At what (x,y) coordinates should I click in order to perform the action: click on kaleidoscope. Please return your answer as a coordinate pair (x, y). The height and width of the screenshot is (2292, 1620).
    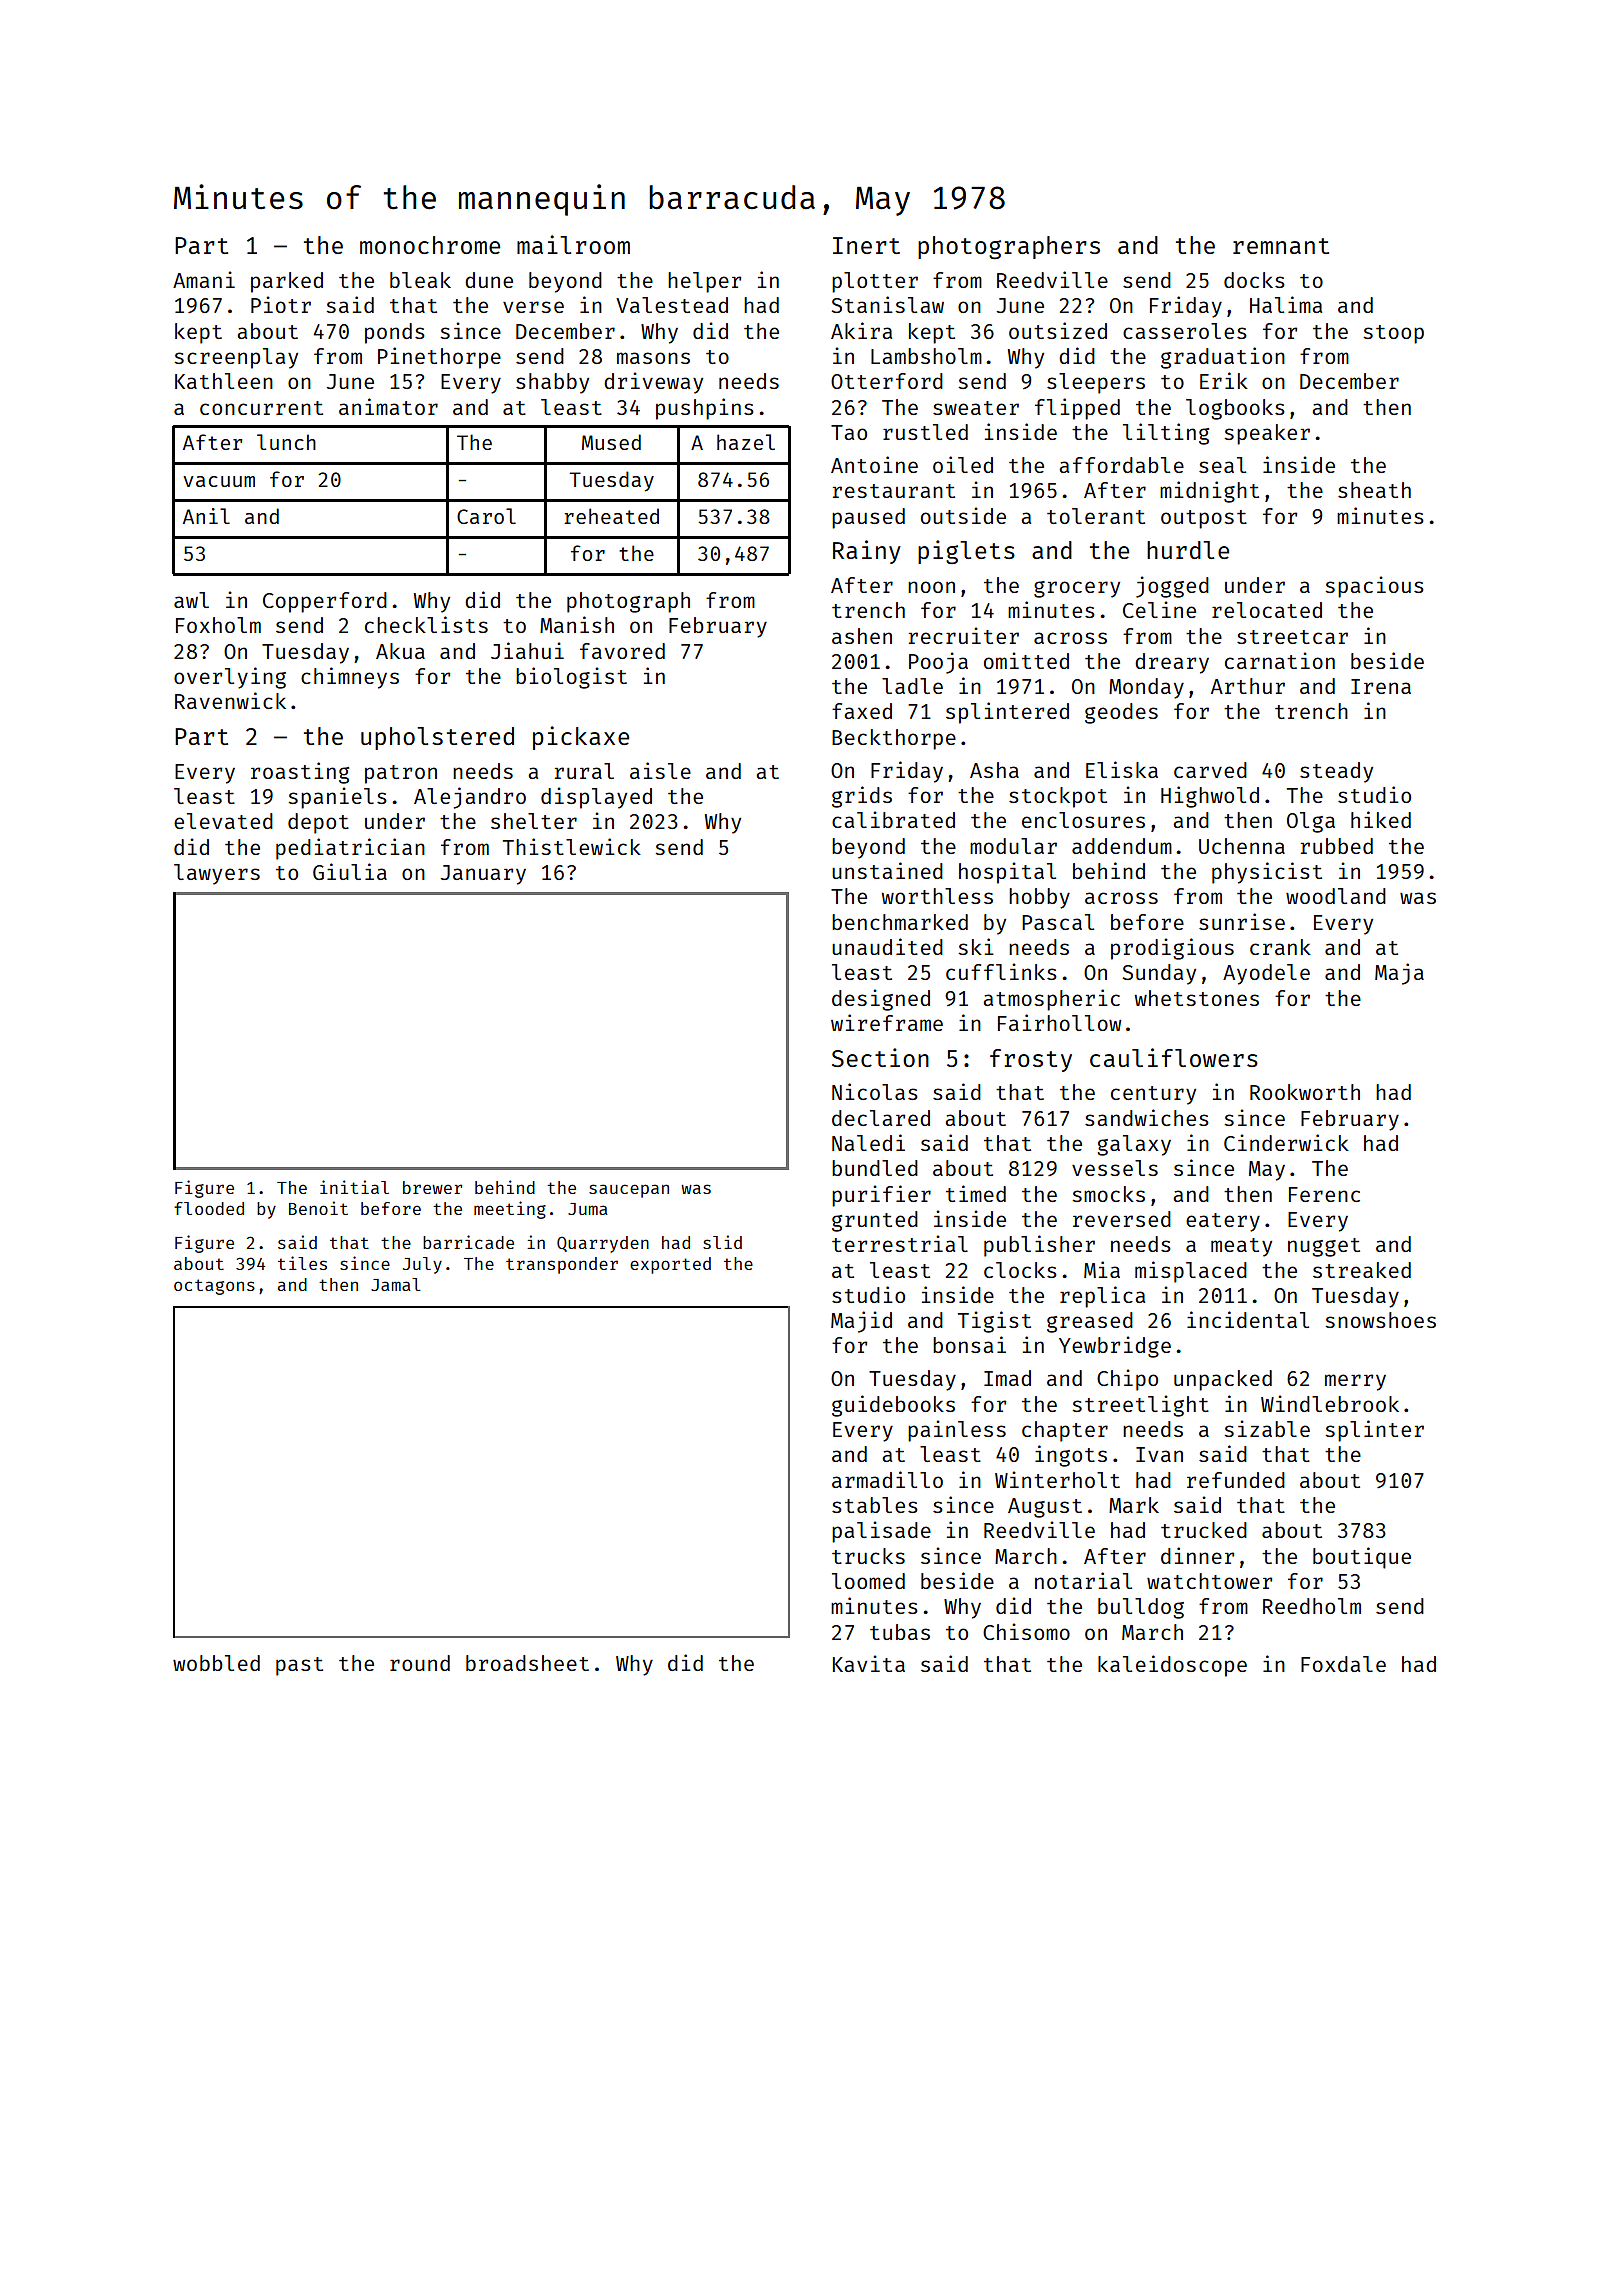
    Looking at the image, I should click on (1172, 1666).
